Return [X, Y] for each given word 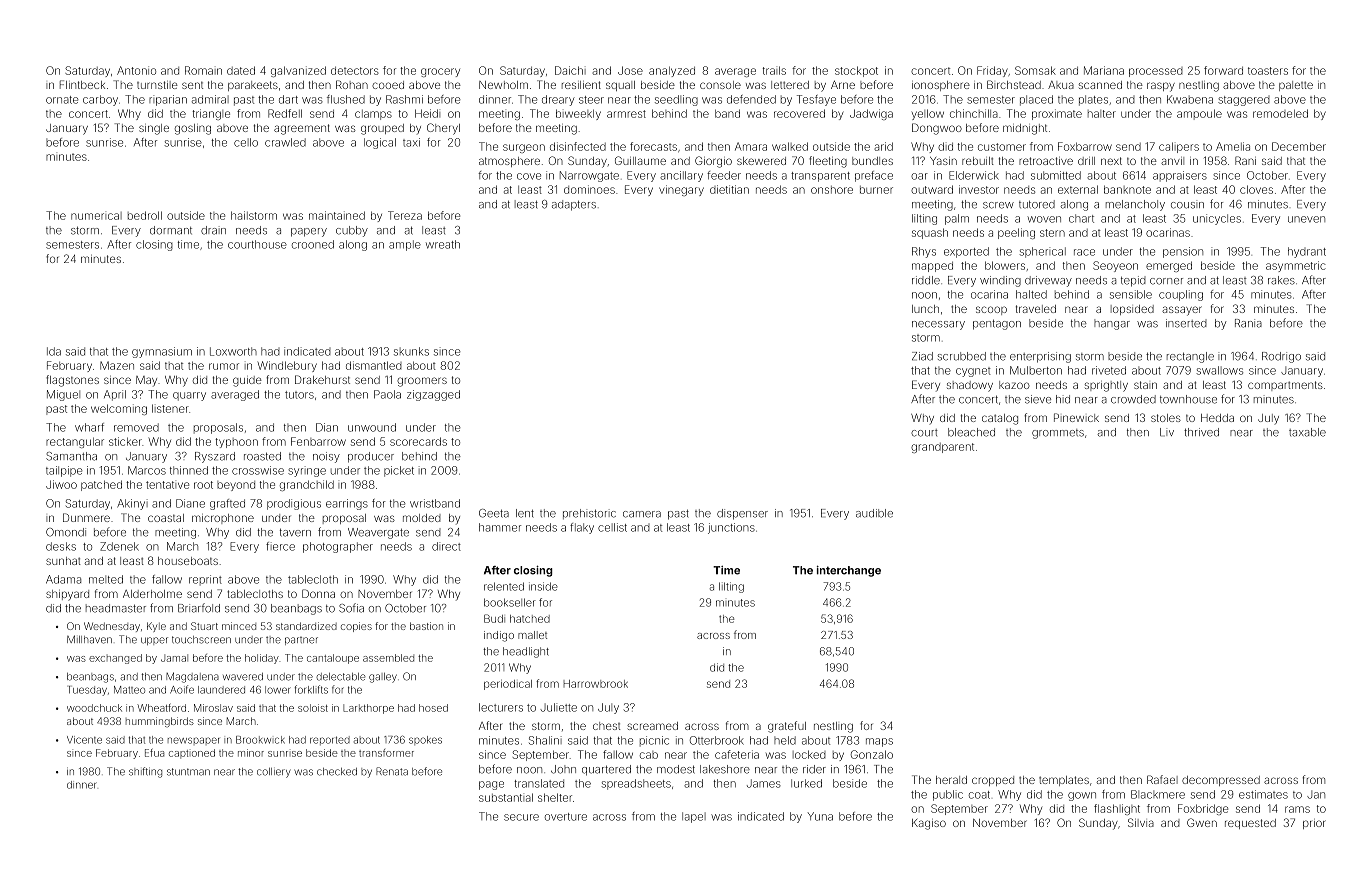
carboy [100, 100]
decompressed [1221, 781]
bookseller [510, 602]
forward [1223, 70]
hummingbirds [160, 722]
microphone [223, 519]
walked [790, 146]
